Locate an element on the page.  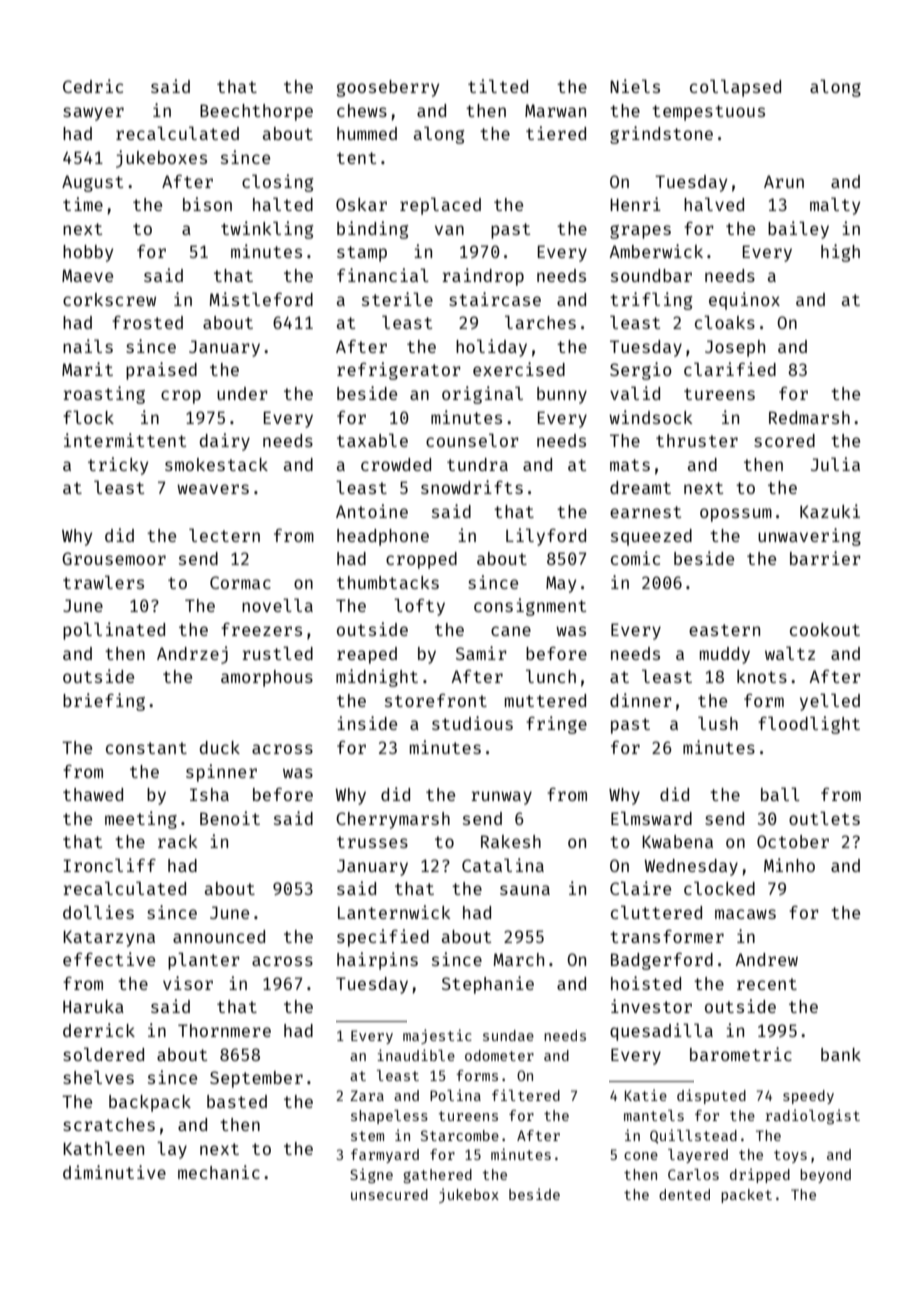
derrick is located at coordinates (99, 1030).
